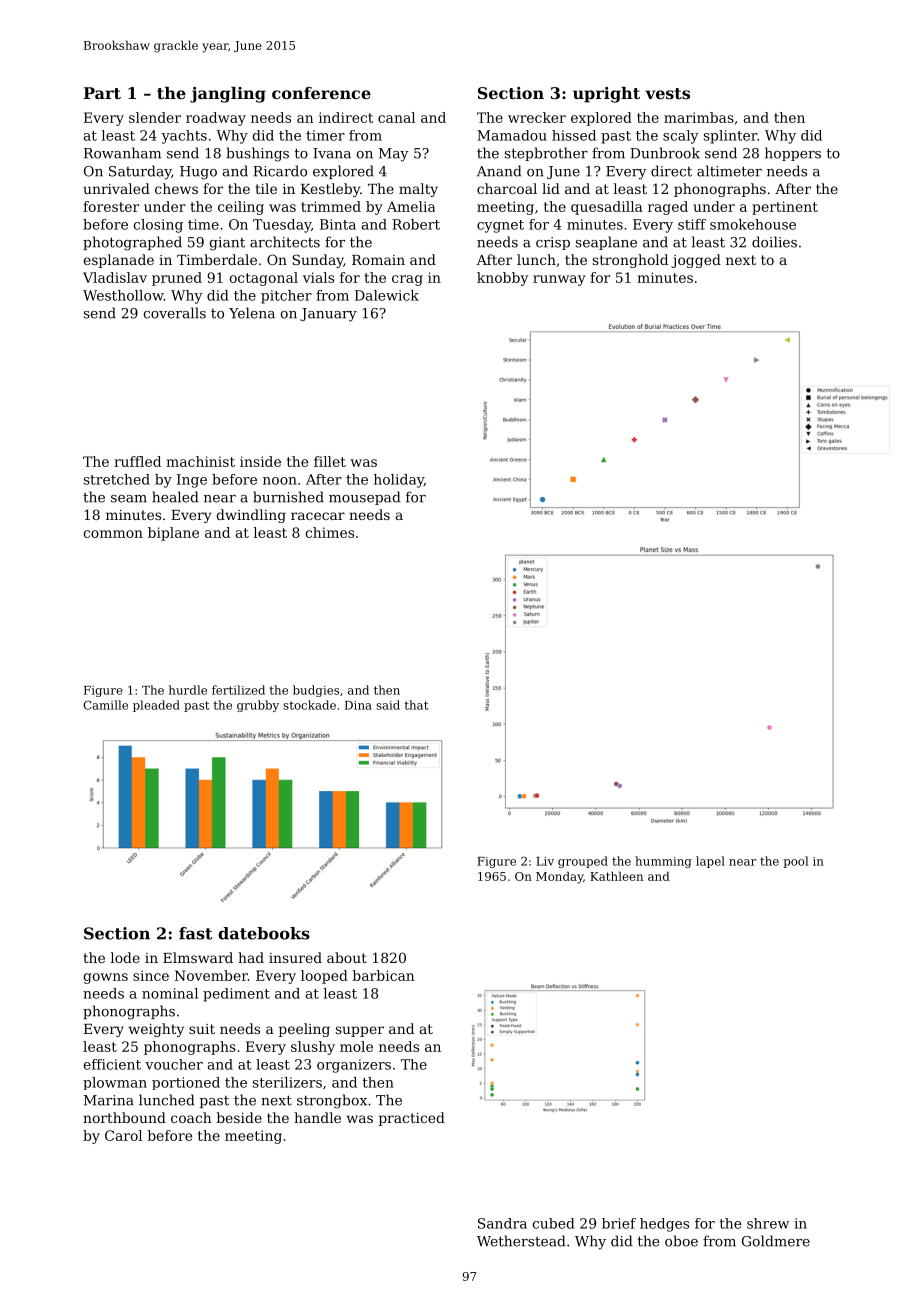 The image size is (924, 1308). Describe the element at coordinates (416, 705) in the screenshot. I see `that` at that location.
